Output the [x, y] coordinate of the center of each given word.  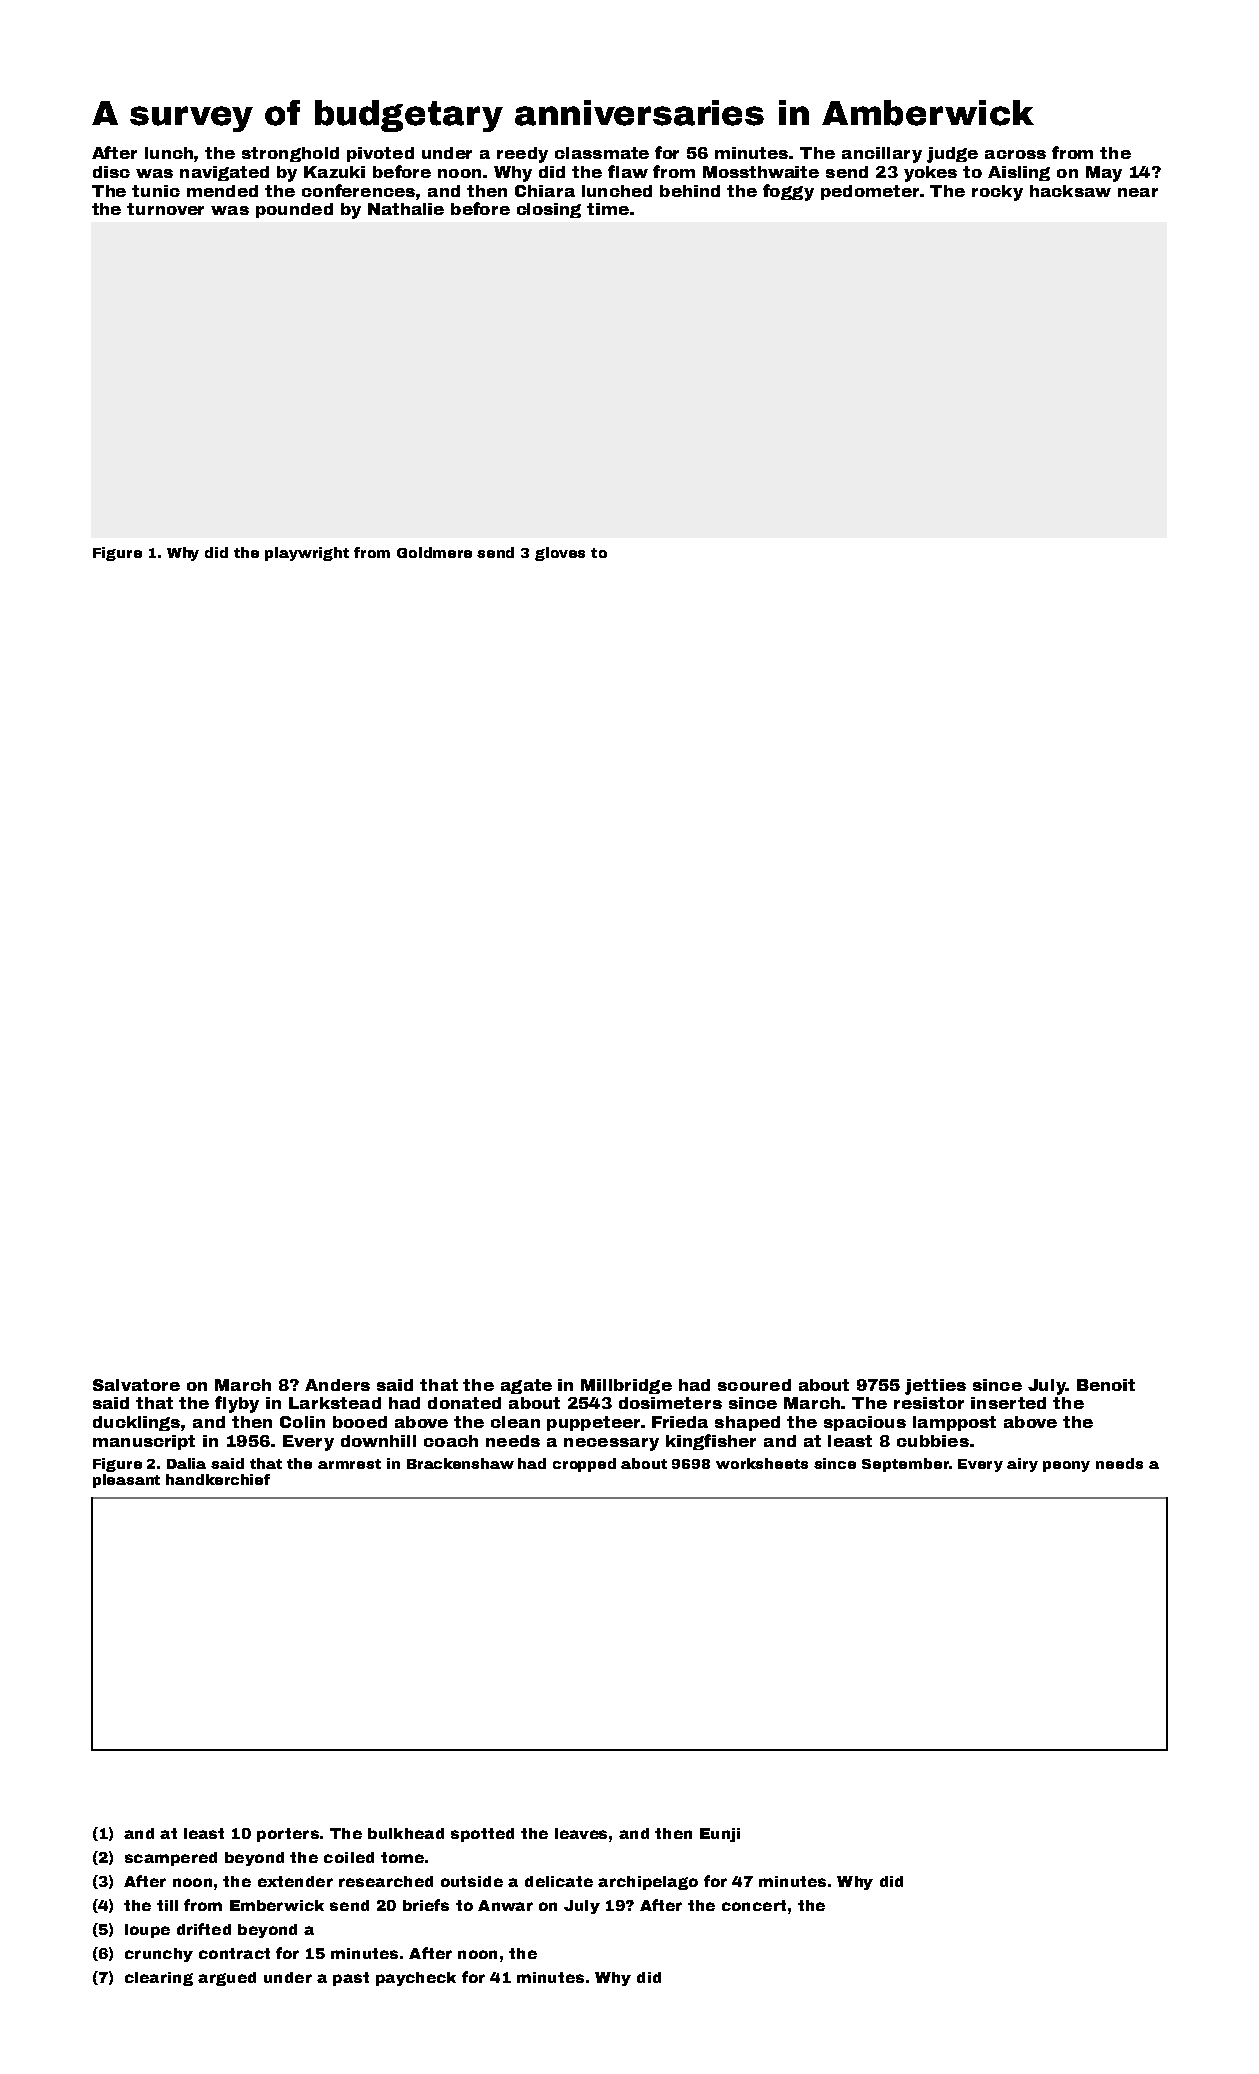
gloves [560, 554]
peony [1066, 1466]
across [1015, 154]
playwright [307, 554]
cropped [584, 1465]
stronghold [290, 154]
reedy [522, 155]
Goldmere [434, 552]
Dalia [186, 1463]
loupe [147, 1931]
